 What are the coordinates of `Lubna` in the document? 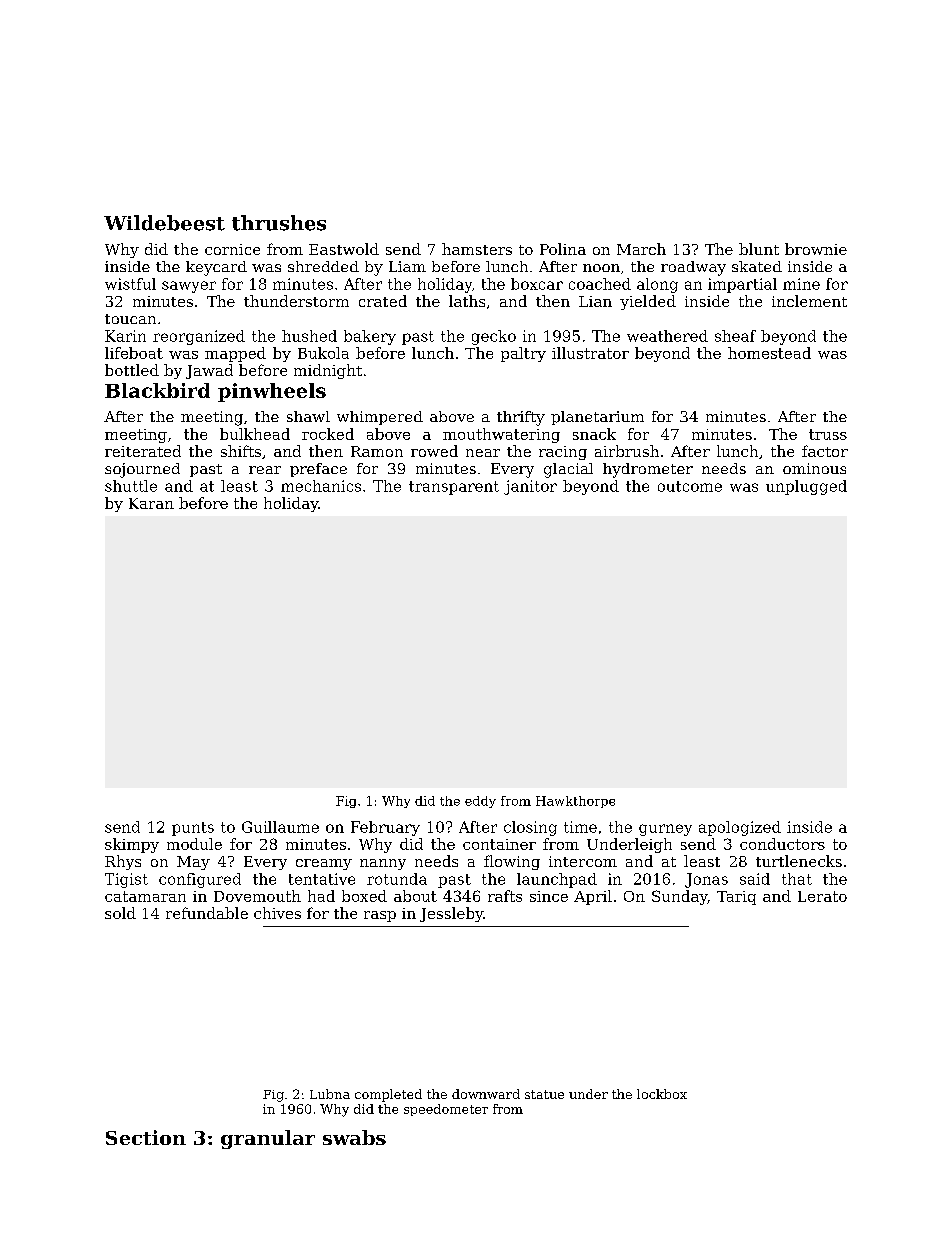 It's located at (330, 1094).
